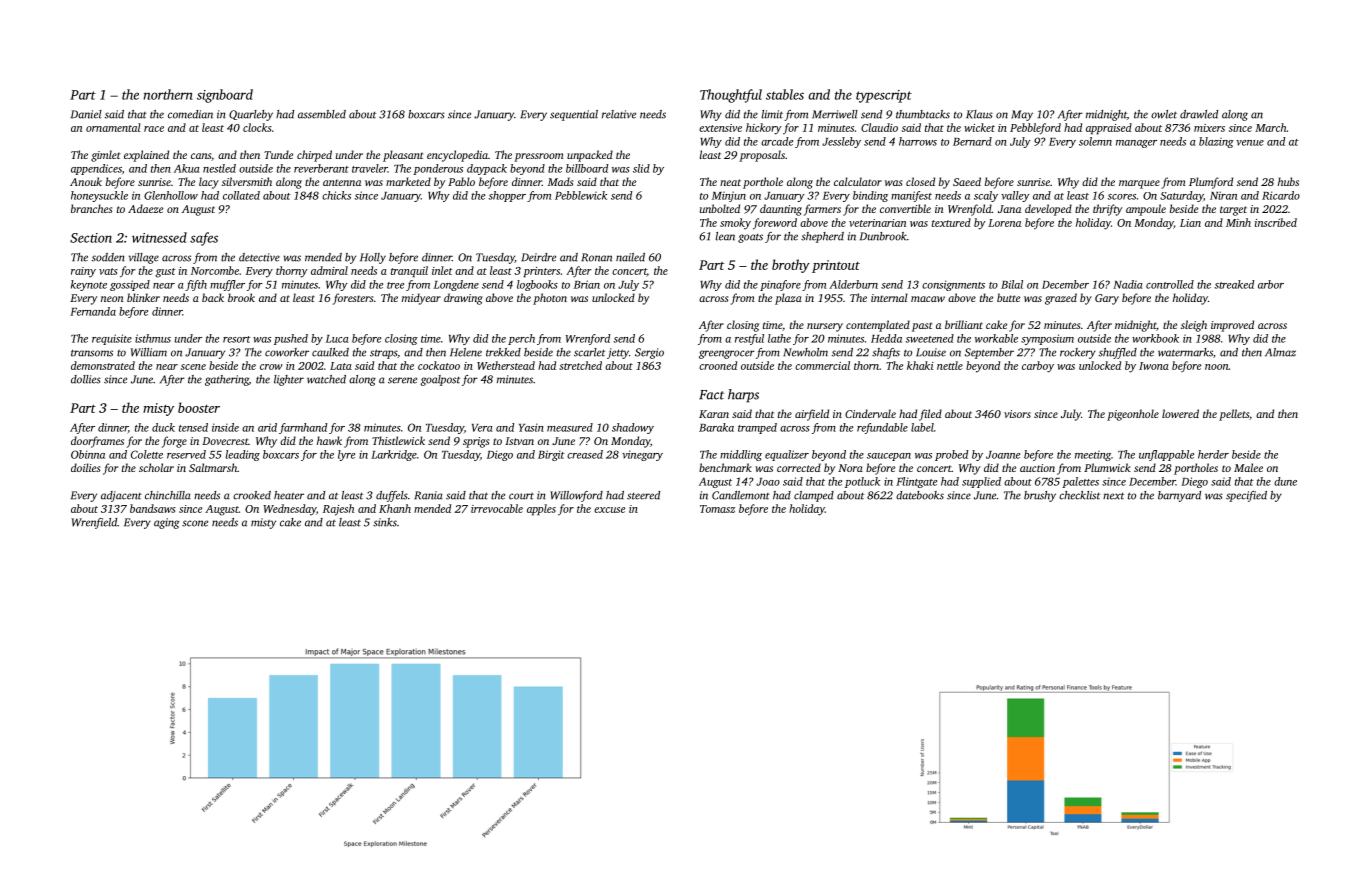 This page has height=887, width=1372. What do you see at coordinates (507, 196) in the page?
I see `shopper` at bounding box center [507, 196].
